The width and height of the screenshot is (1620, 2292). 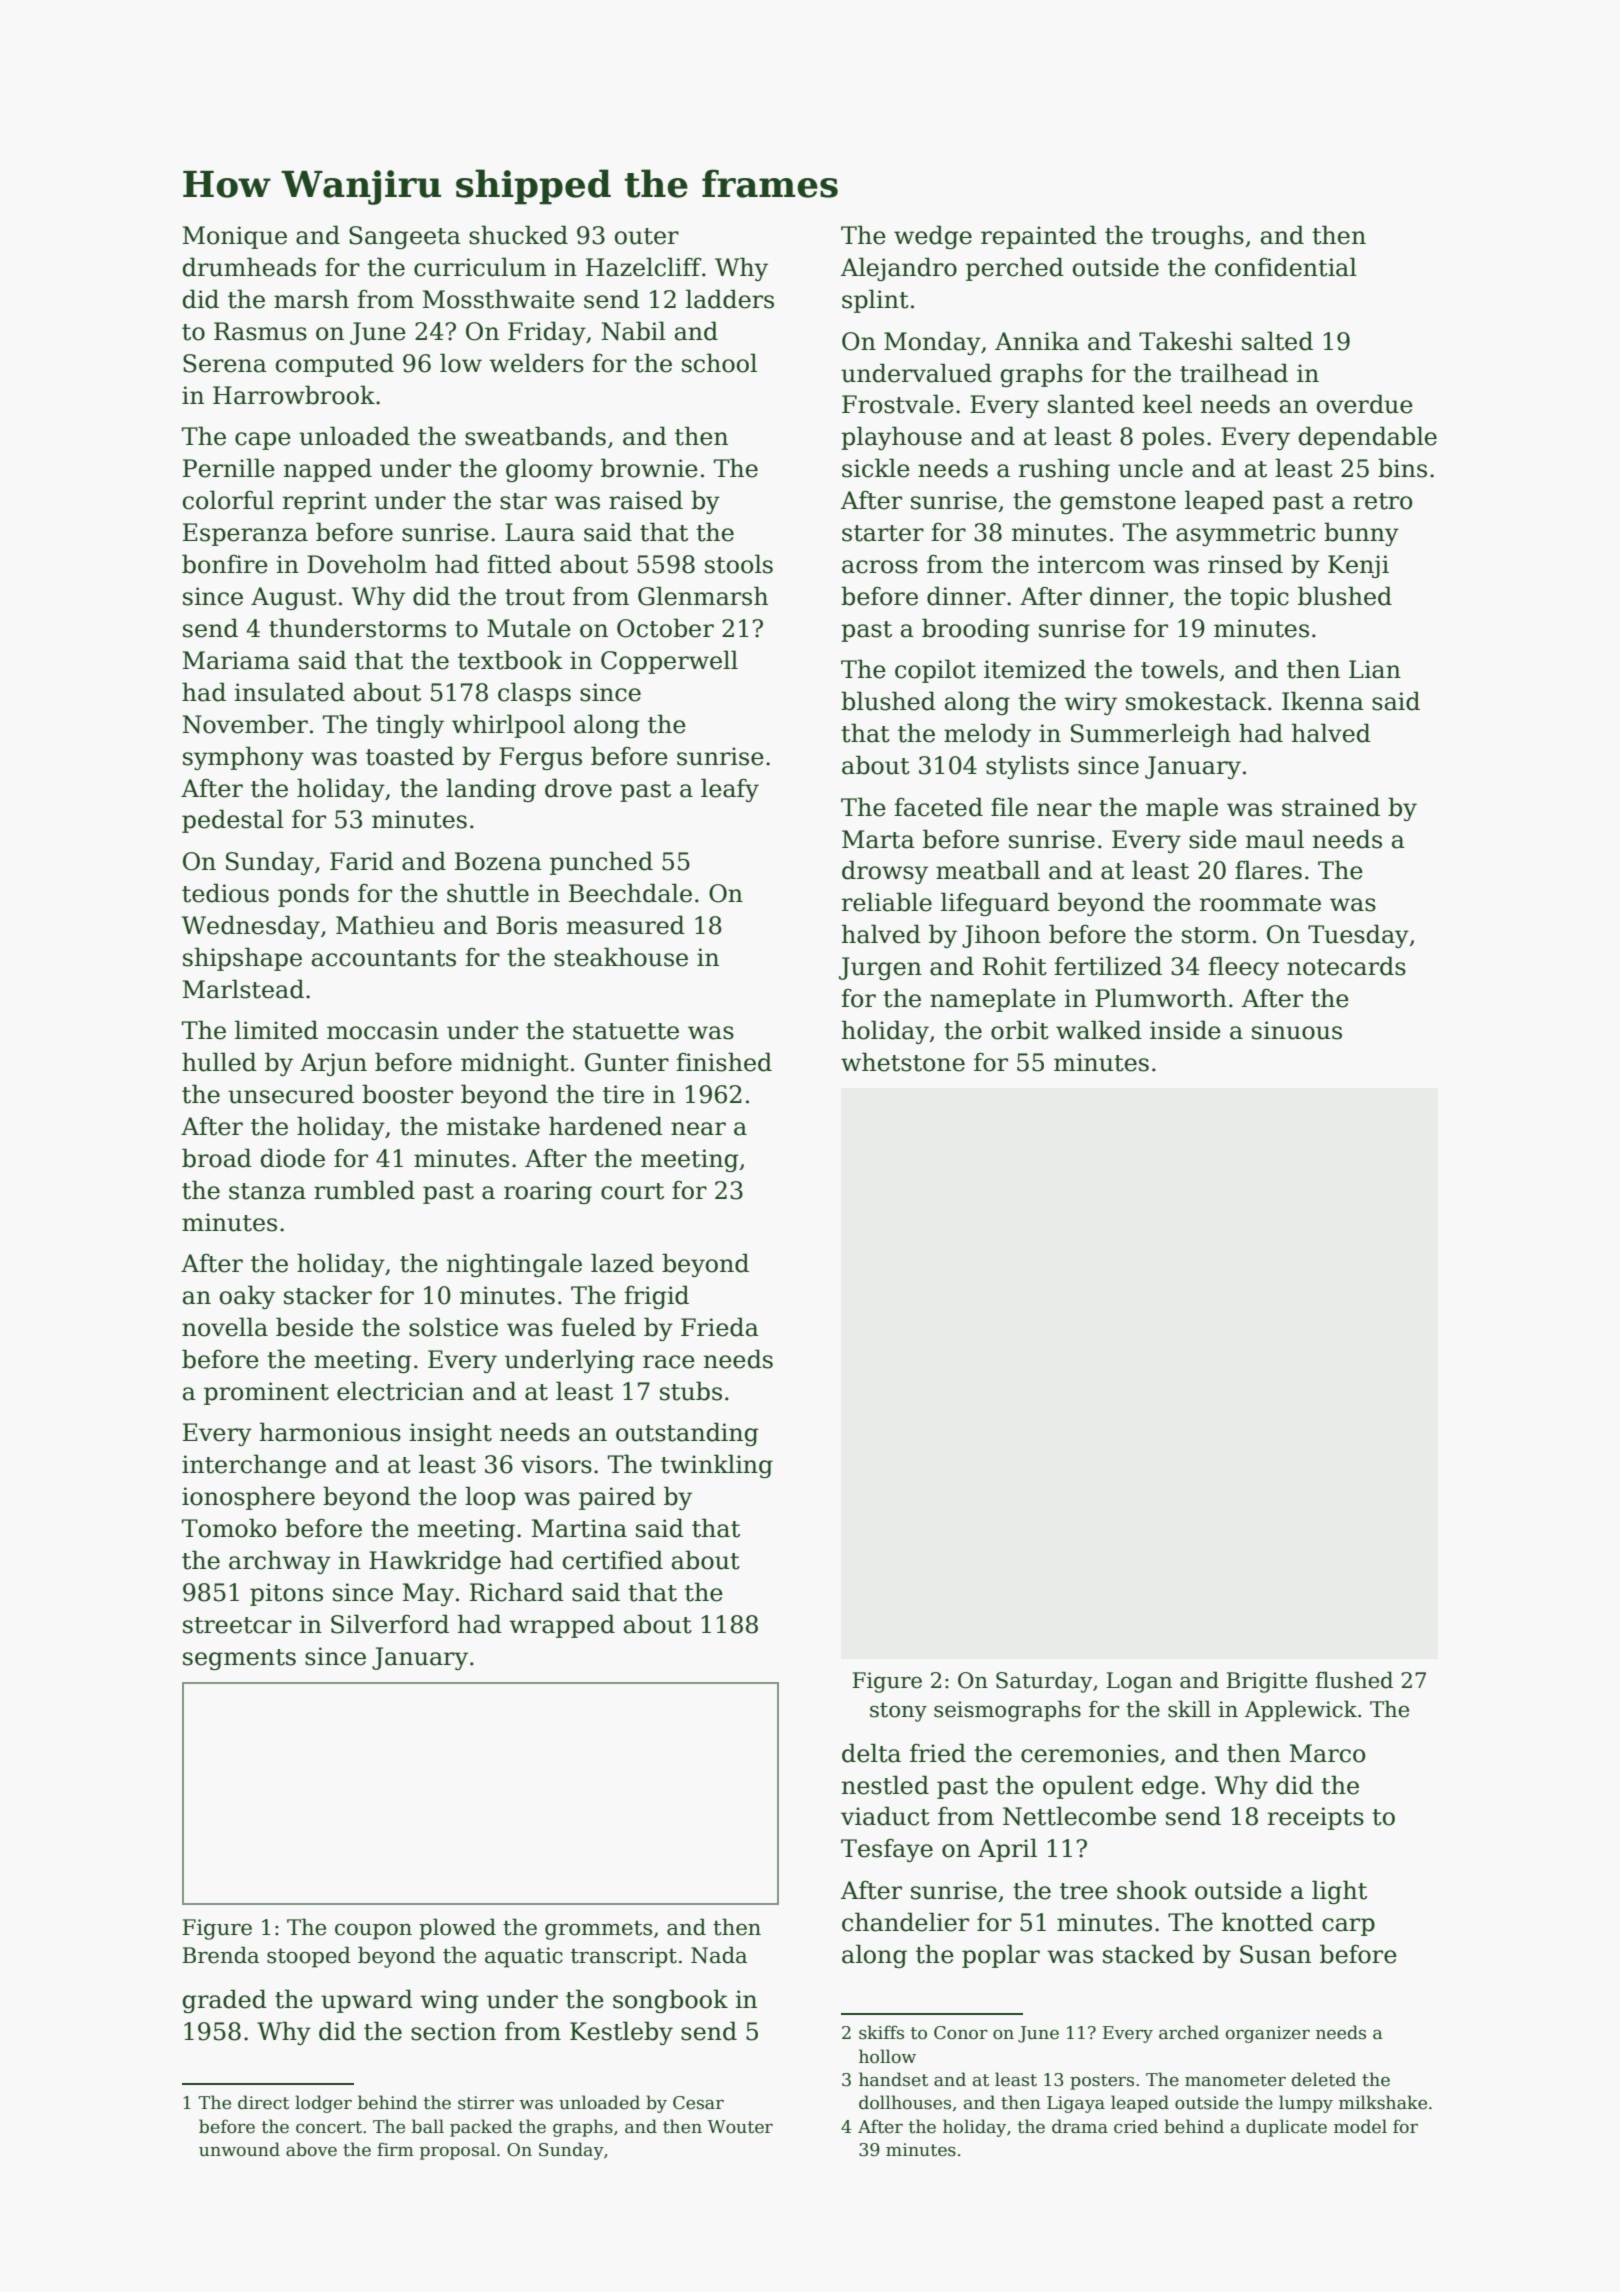 I want to click on milkshake, so click(x=1383, y=2102).
